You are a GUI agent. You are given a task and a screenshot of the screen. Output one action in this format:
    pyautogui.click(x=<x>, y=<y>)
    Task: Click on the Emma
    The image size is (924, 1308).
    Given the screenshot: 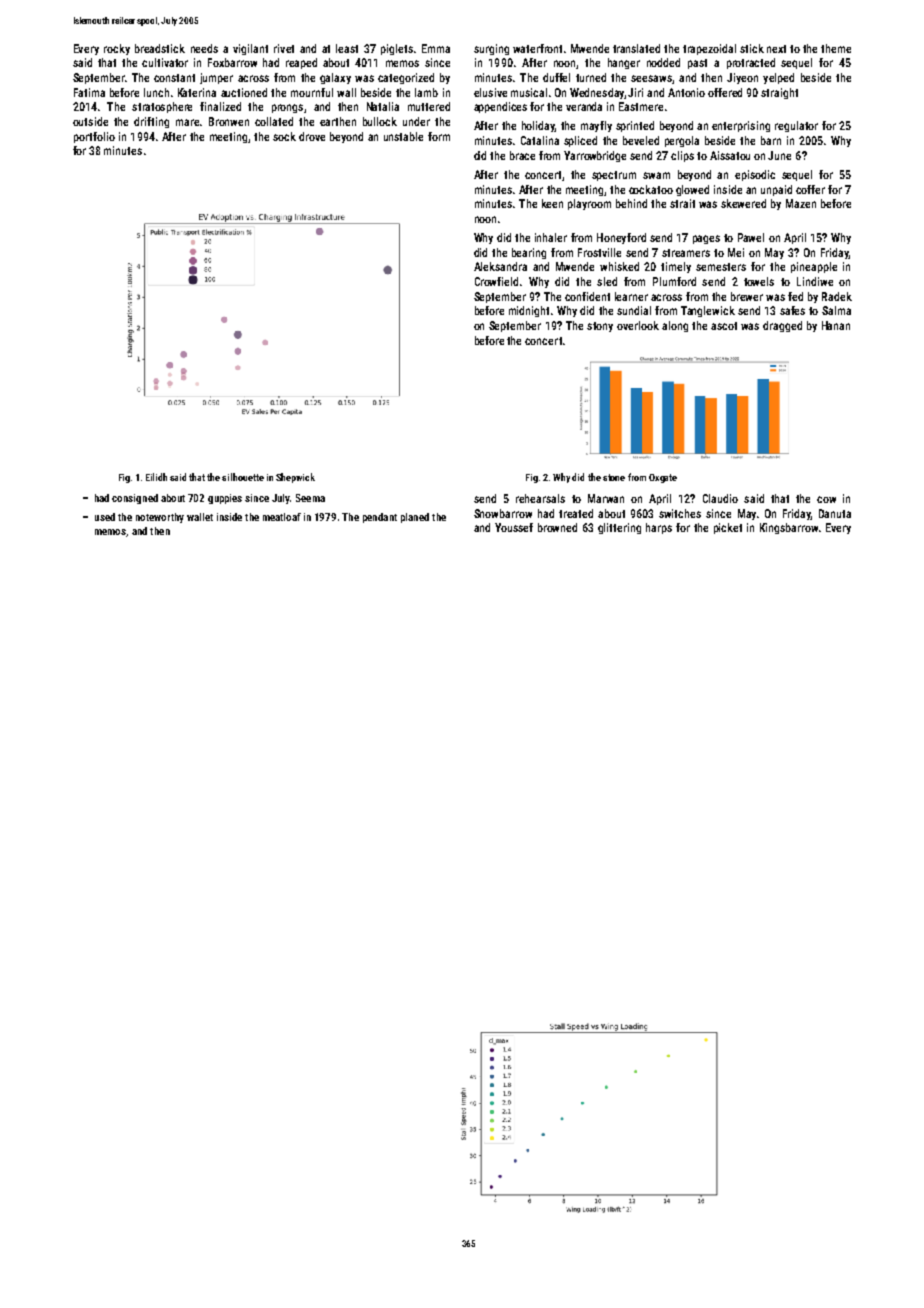 What is the action you would take?
    pyautogui.click(x=436, y=48)
